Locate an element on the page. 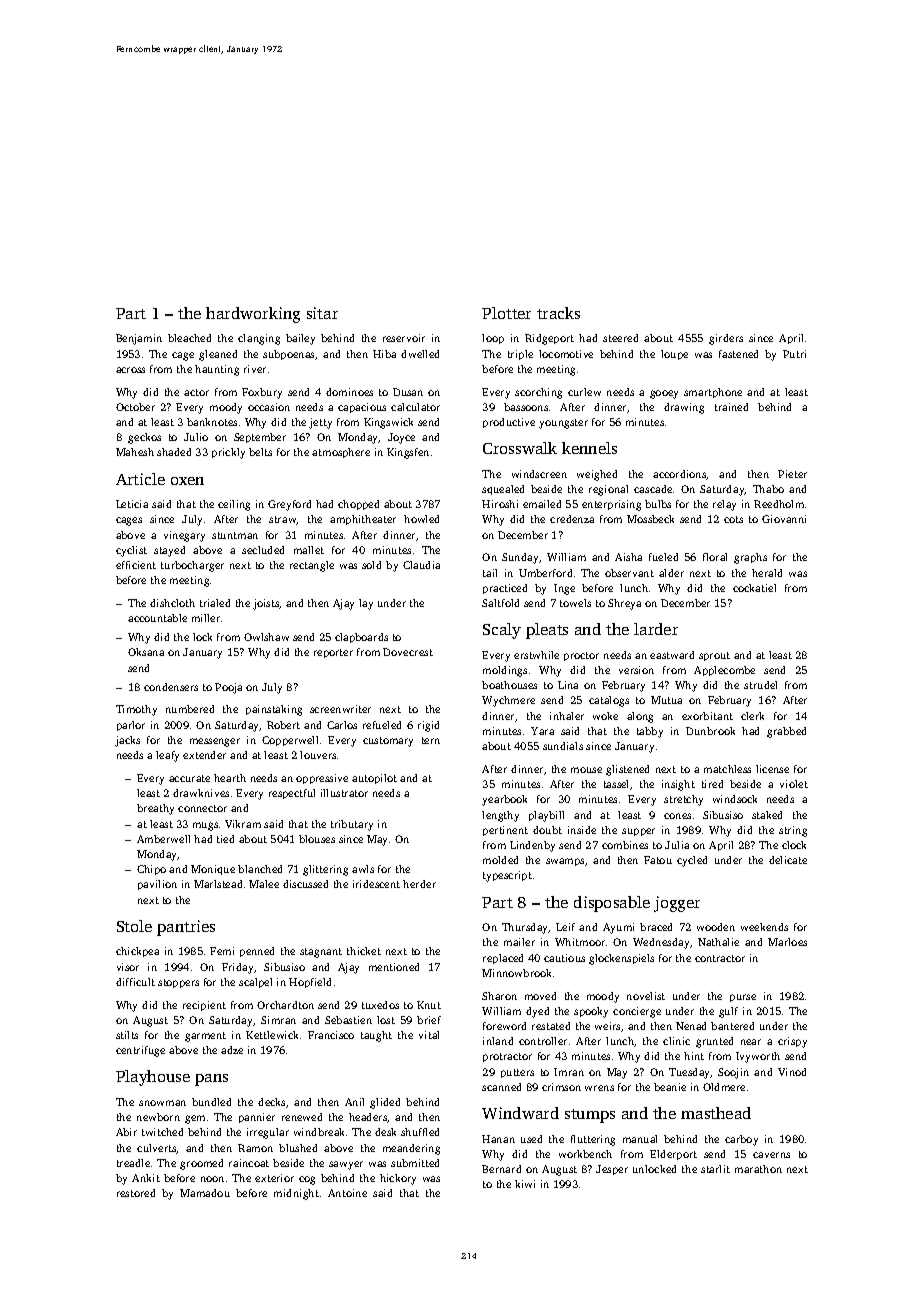 Image resolution: width=924 pixels, height=1308 pixels. lengthy is located at coordinates (500, 816).
